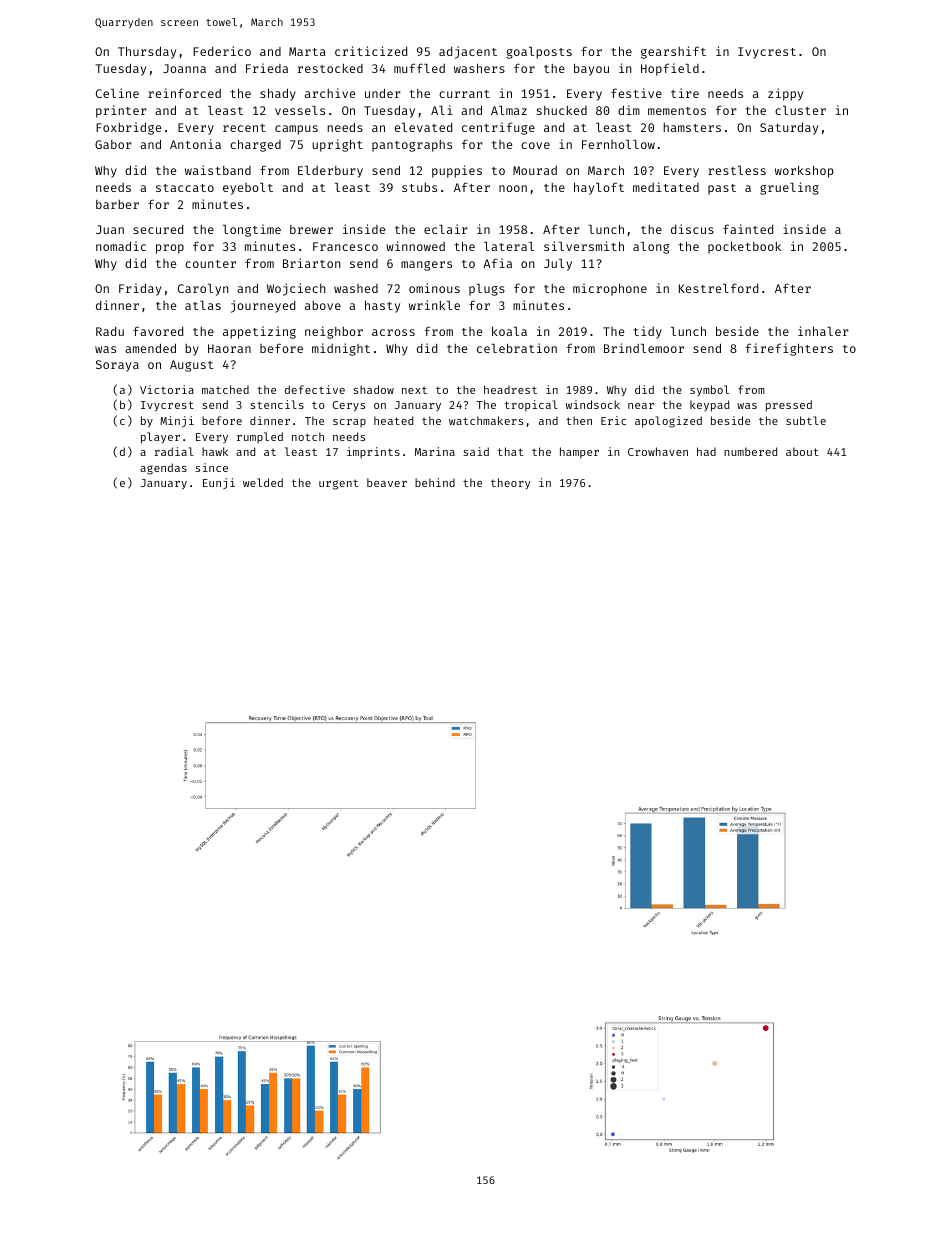 The height and width of the page is (1233, 952). I want to click on hamsters, so click(692, 127).
